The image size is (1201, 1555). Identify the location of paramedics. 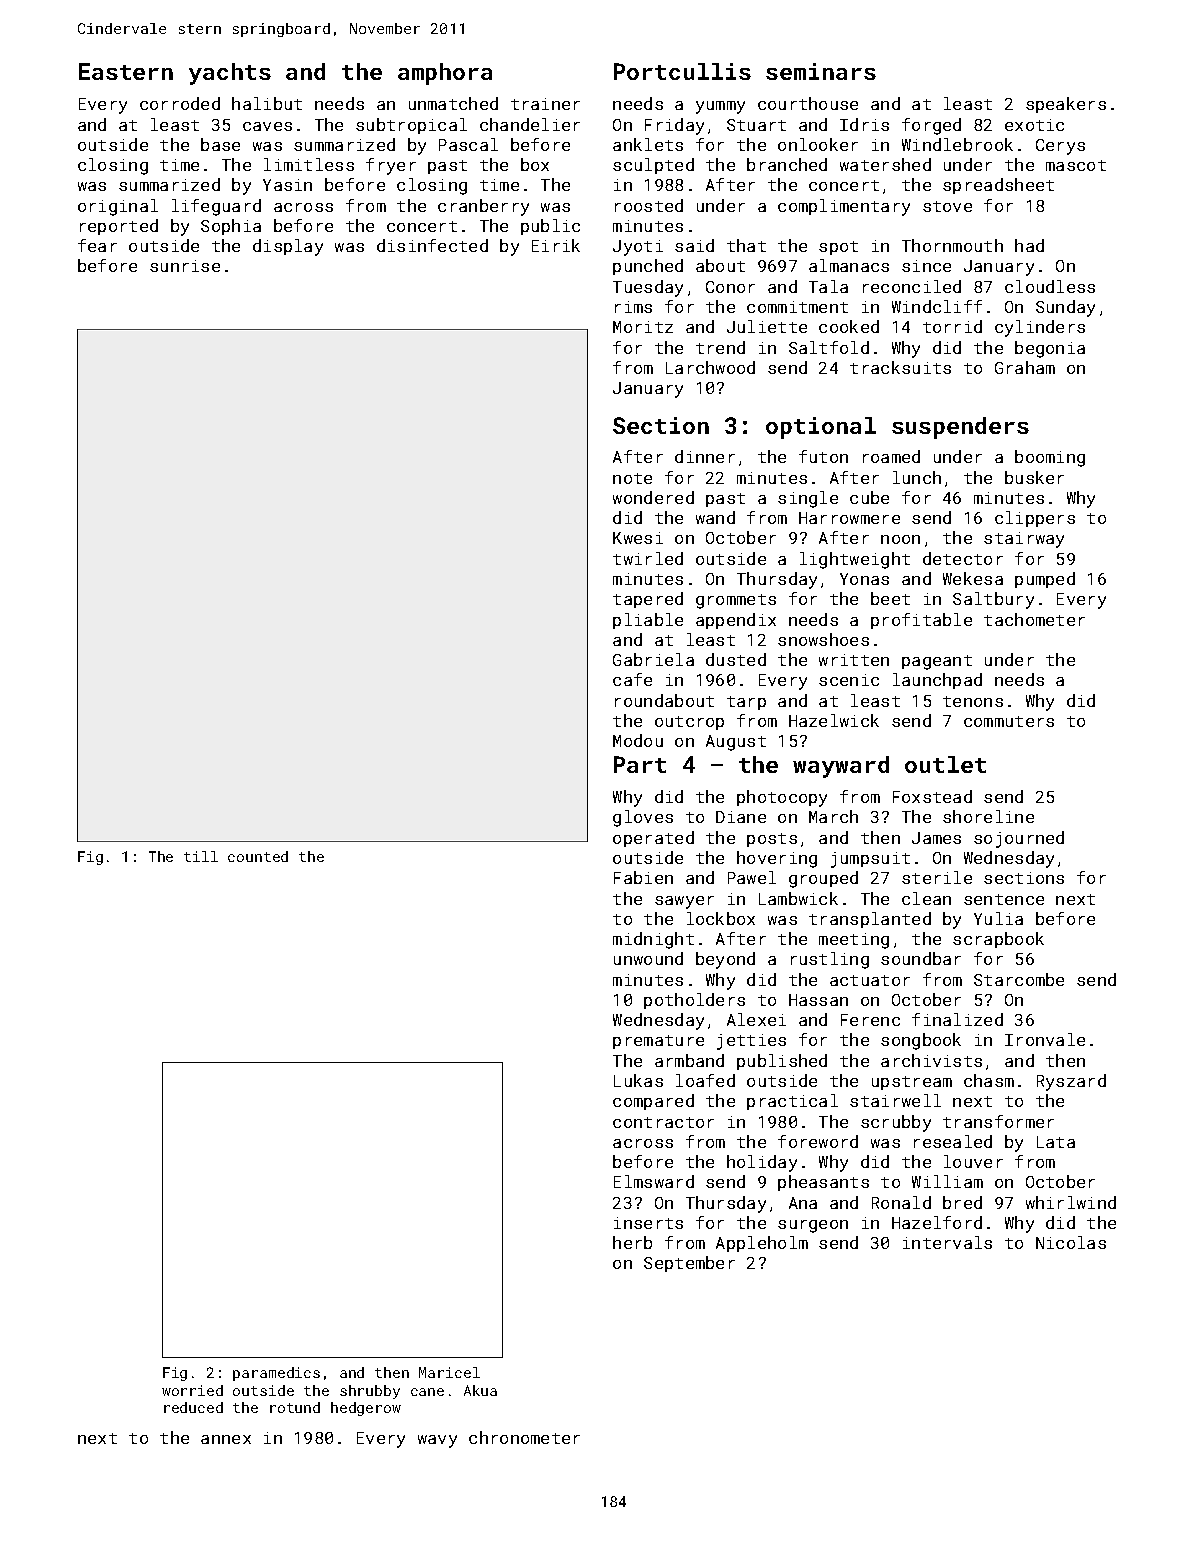
(276, 1374).
